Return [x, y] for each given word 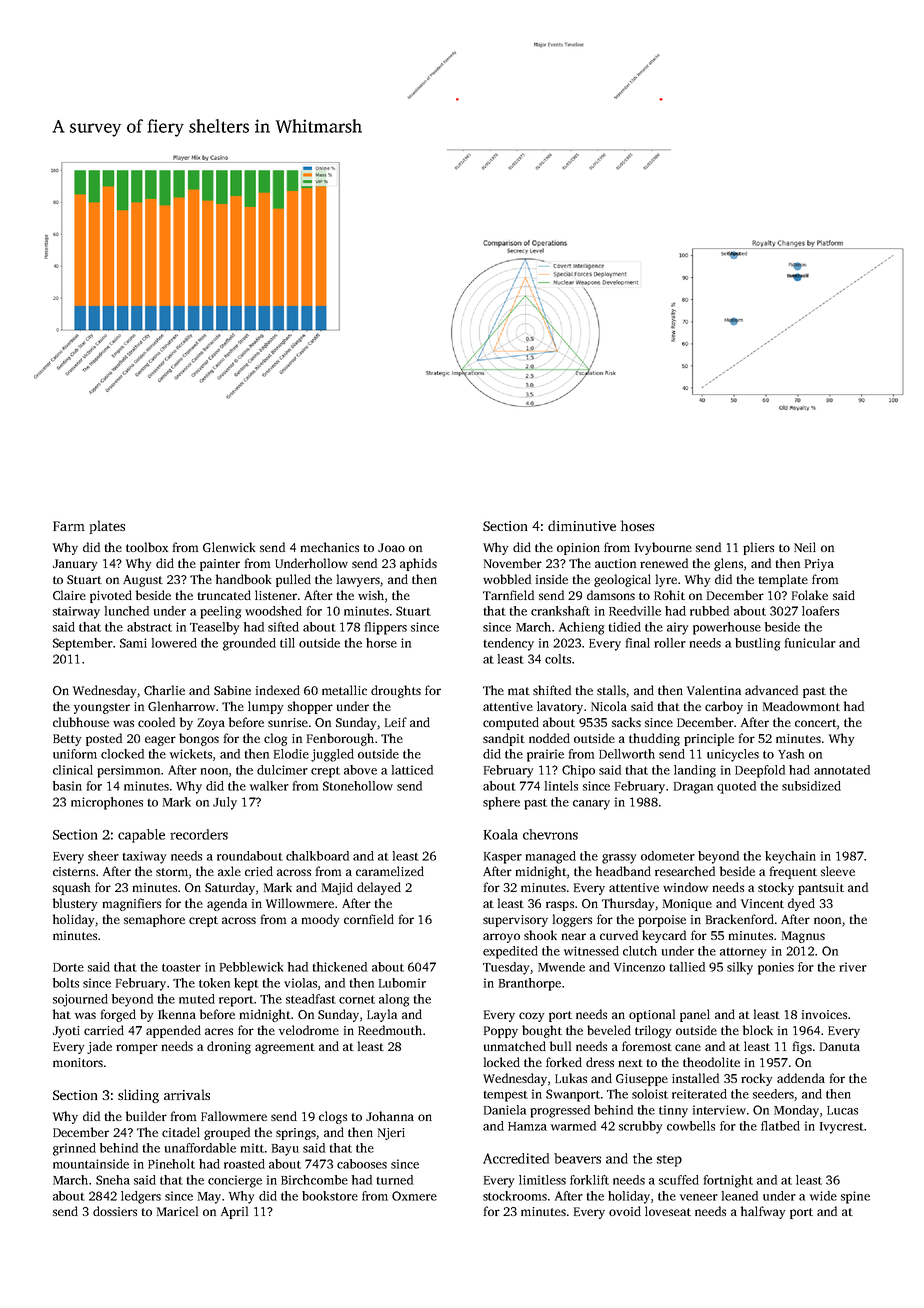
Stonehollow [358, 786]
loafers [820, 611]
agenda [227, 904]
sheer [103, 856]
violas [300, 983]
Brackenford [740, 919]
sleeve [838, 871]
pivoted [111, 596]
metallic [344, 690]
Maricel [177, 1211]
